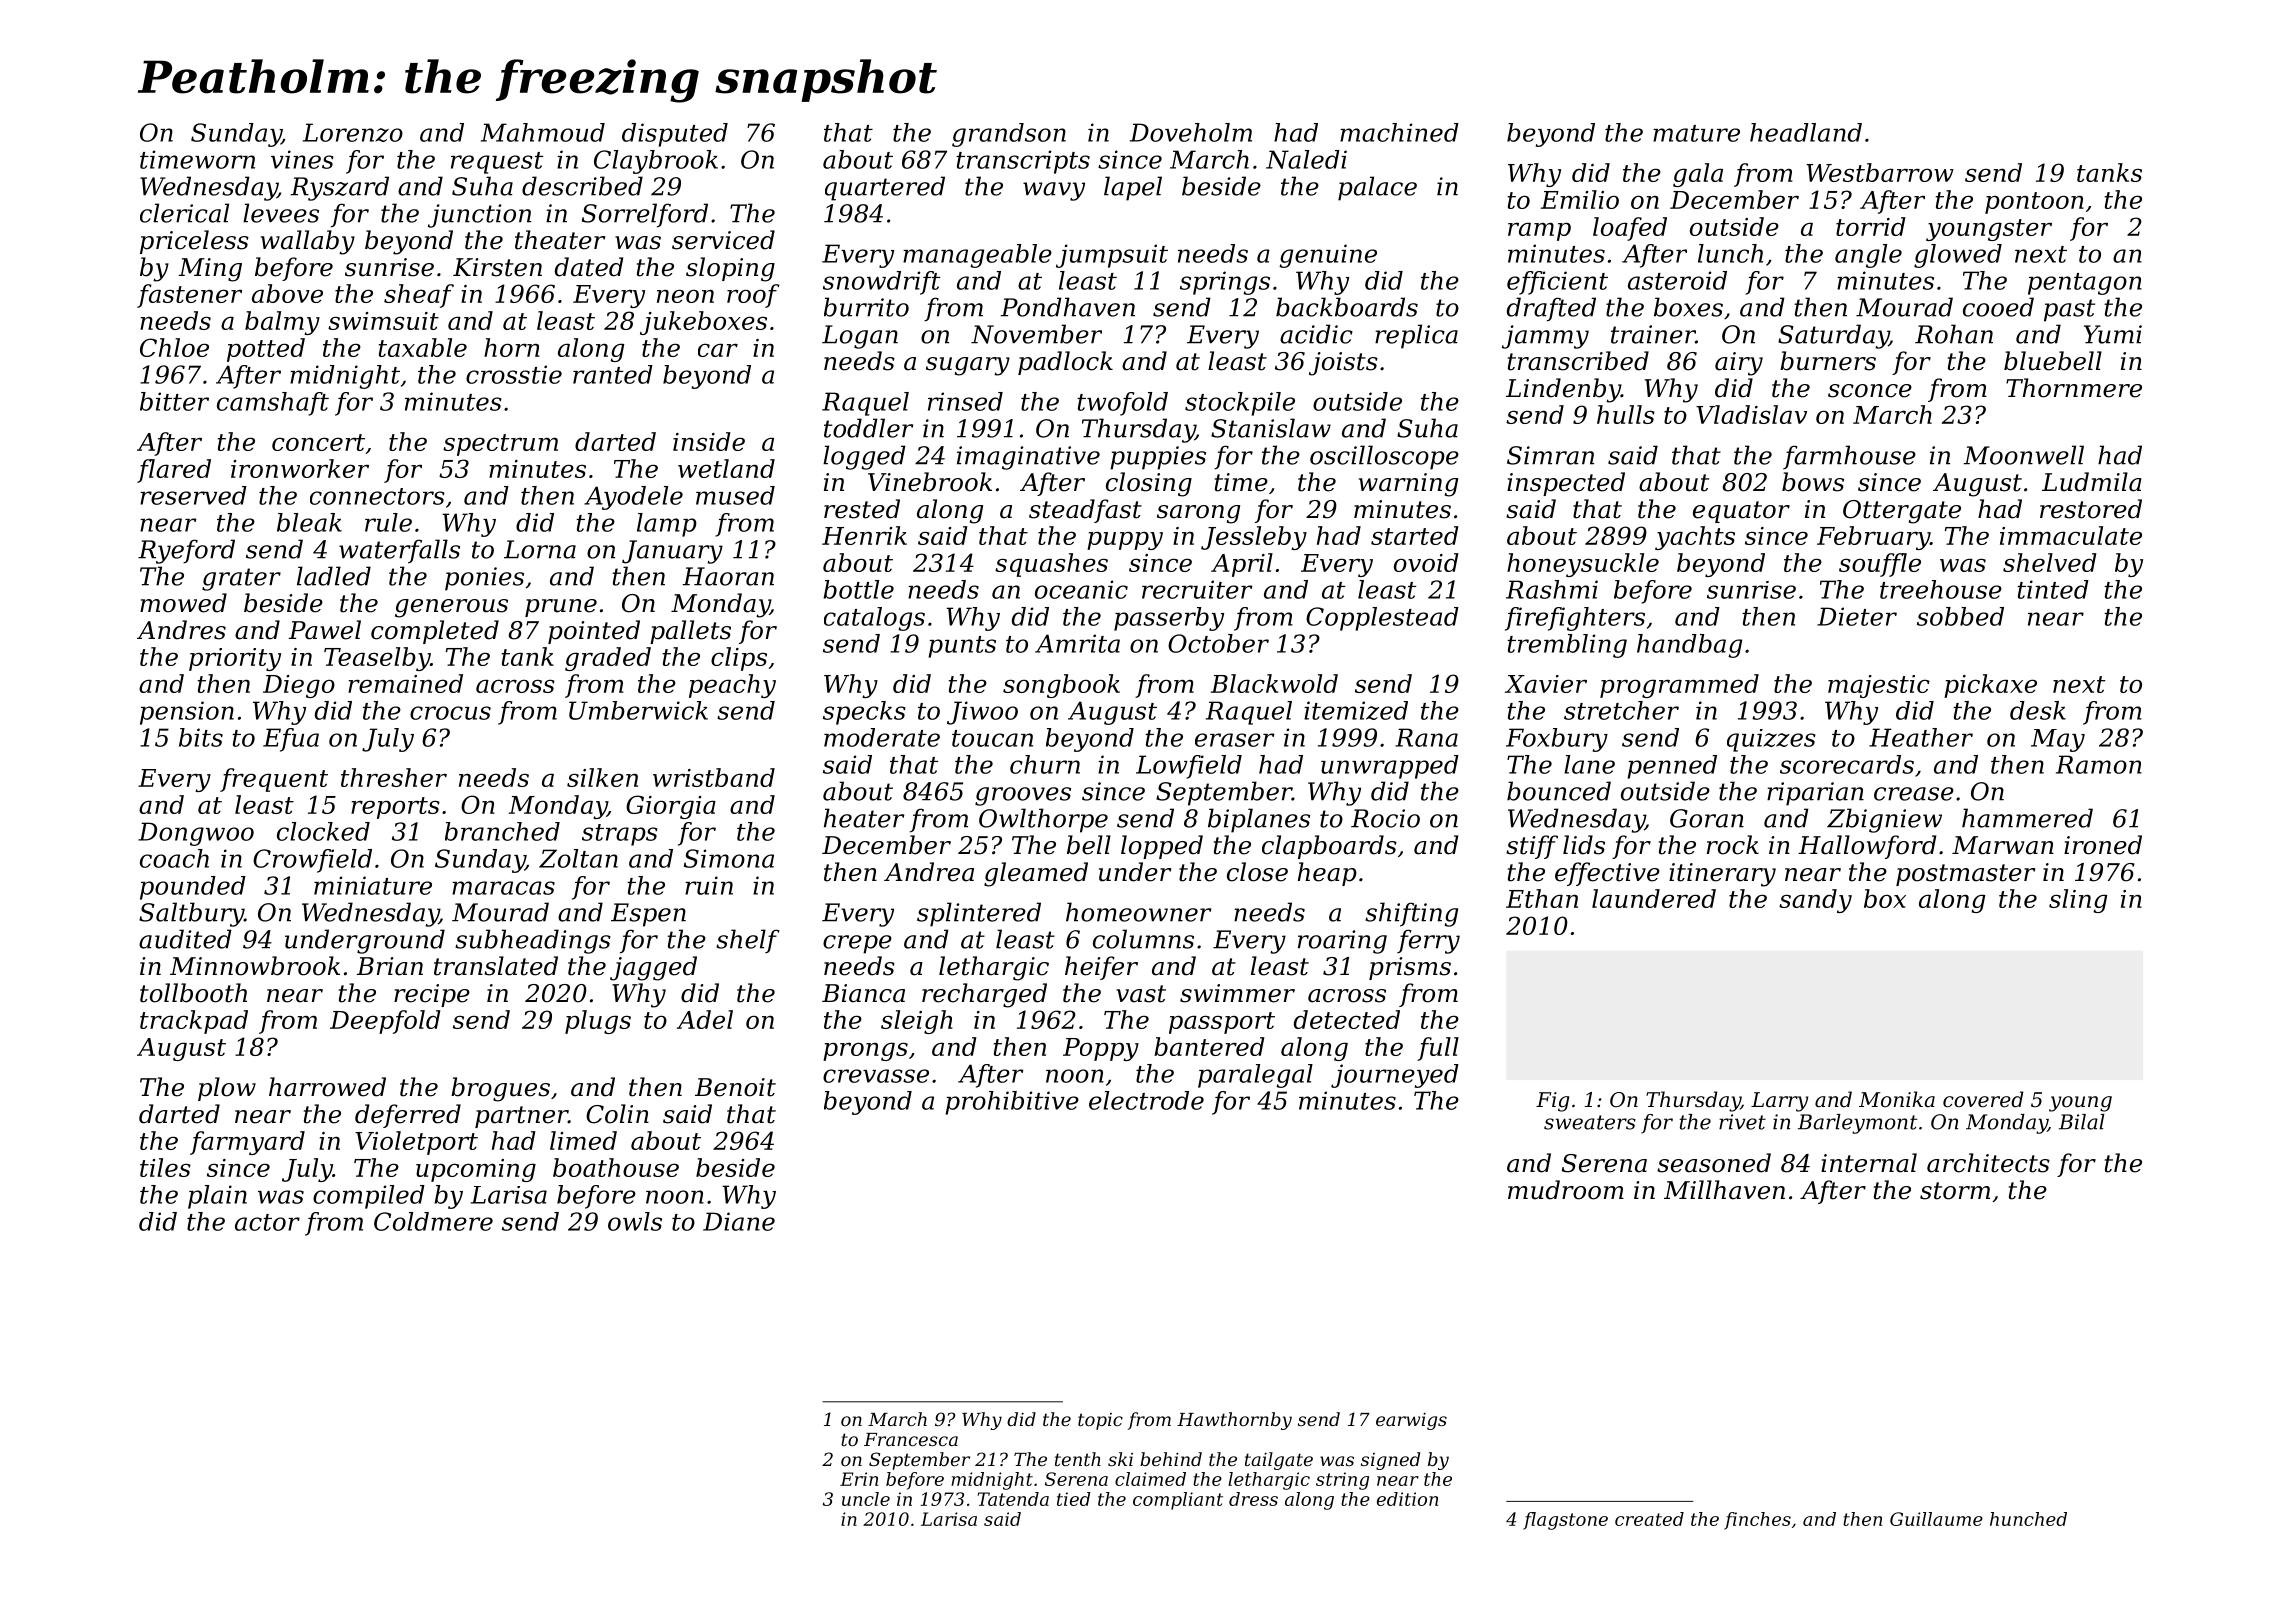  Describe the element at coordinates (616, 1167) in the screenshot. I see `boathouse` at that location.
